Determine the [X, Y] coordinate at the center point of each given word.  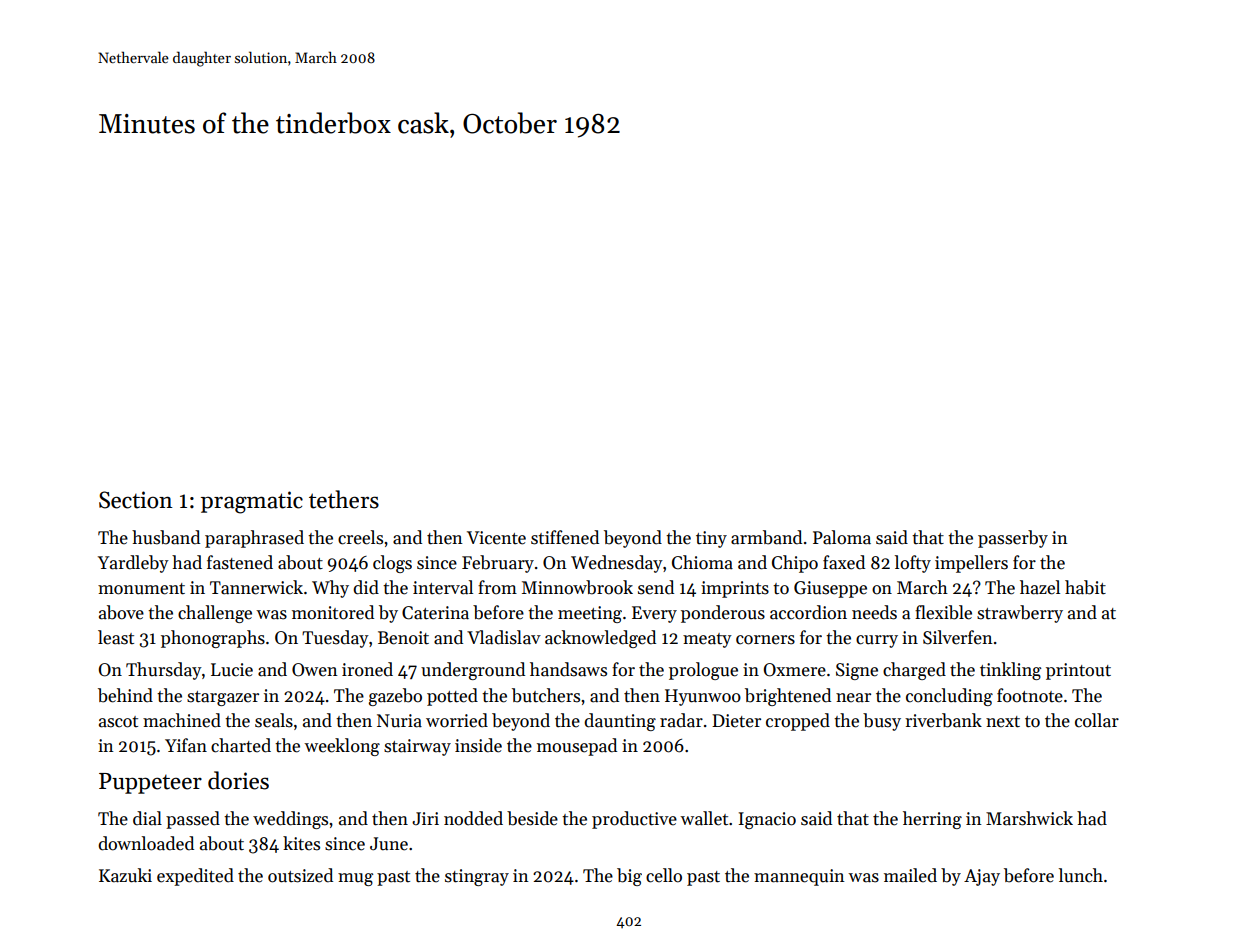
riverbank [943, 720]
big [629, 877]
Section [136, 500]
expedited [195, 877]
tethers [344, 499]
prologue [703, 671]
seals [274, 720]
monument [141, 589]
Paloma [842, 537]
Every [654, 614]
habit [1085, 587]
